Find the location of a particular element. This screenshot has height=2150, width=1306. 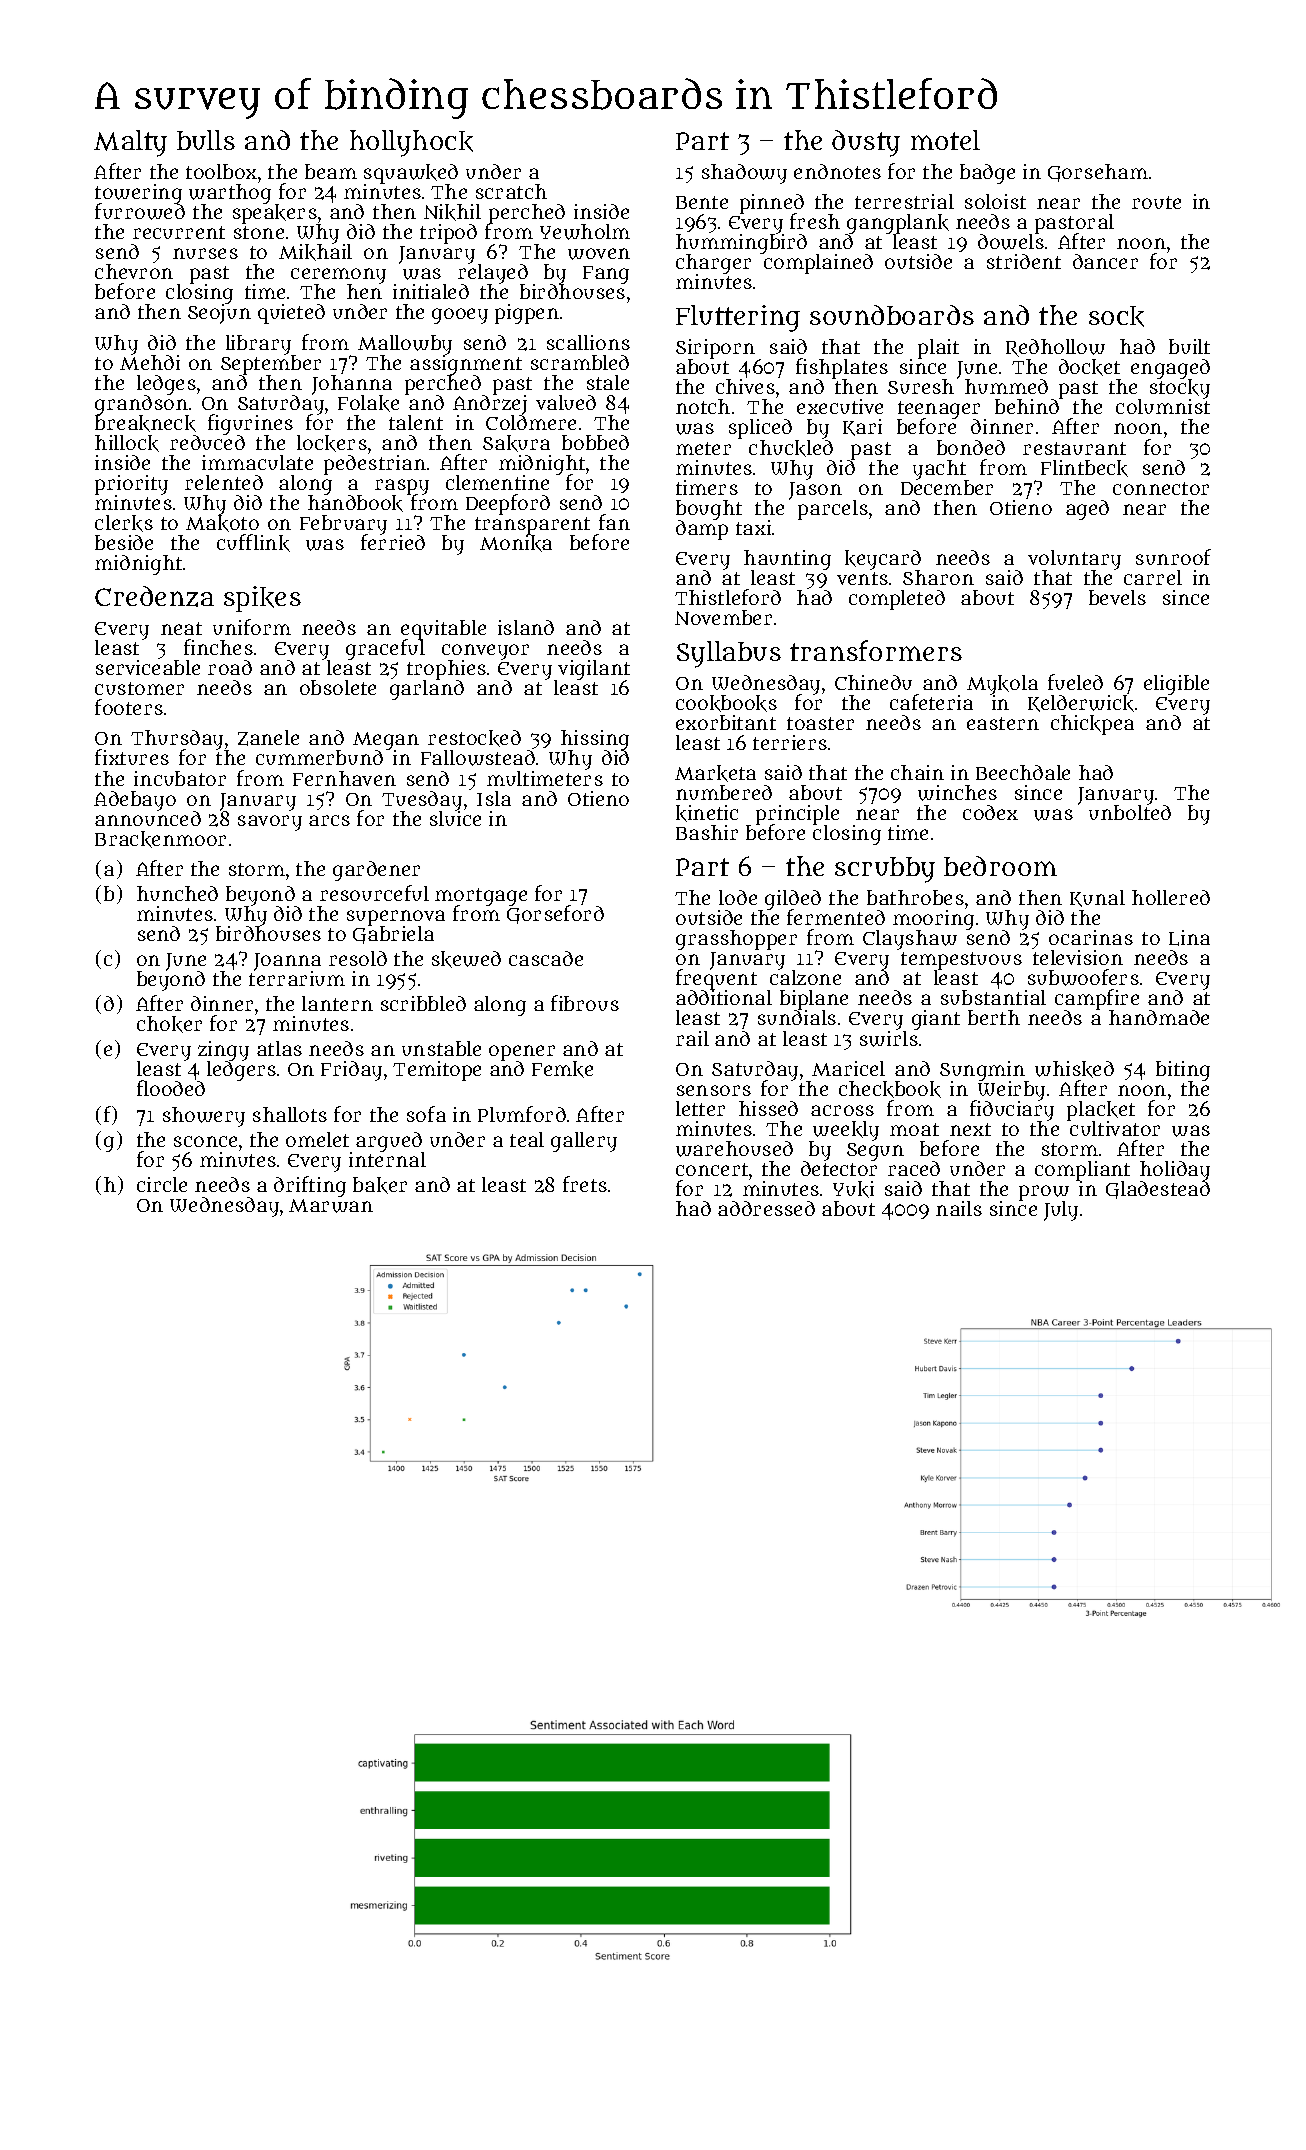

circle is located at coordinates (162, 1184).
